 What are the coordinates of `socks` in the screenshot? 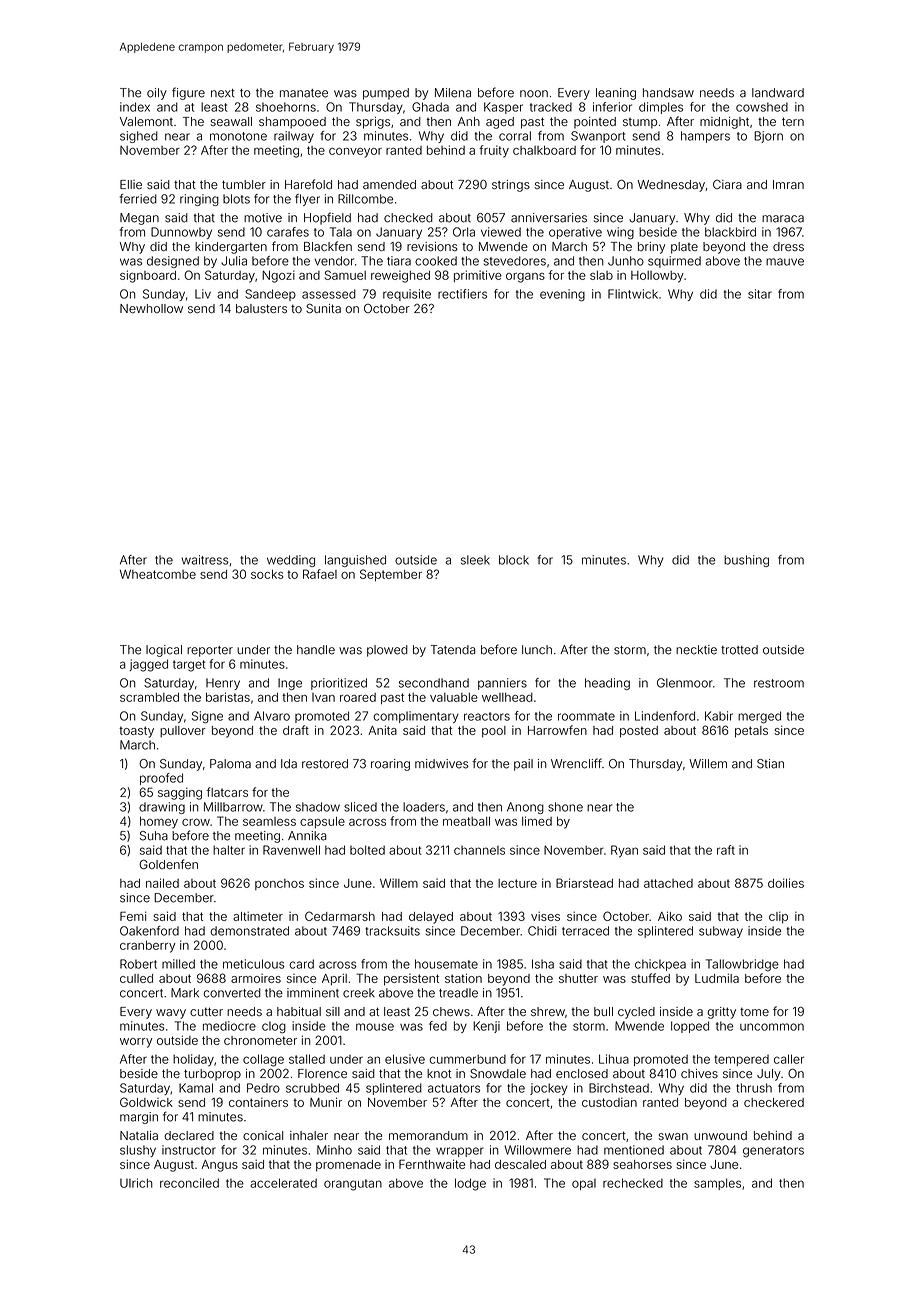 It's located at (267, 574).
